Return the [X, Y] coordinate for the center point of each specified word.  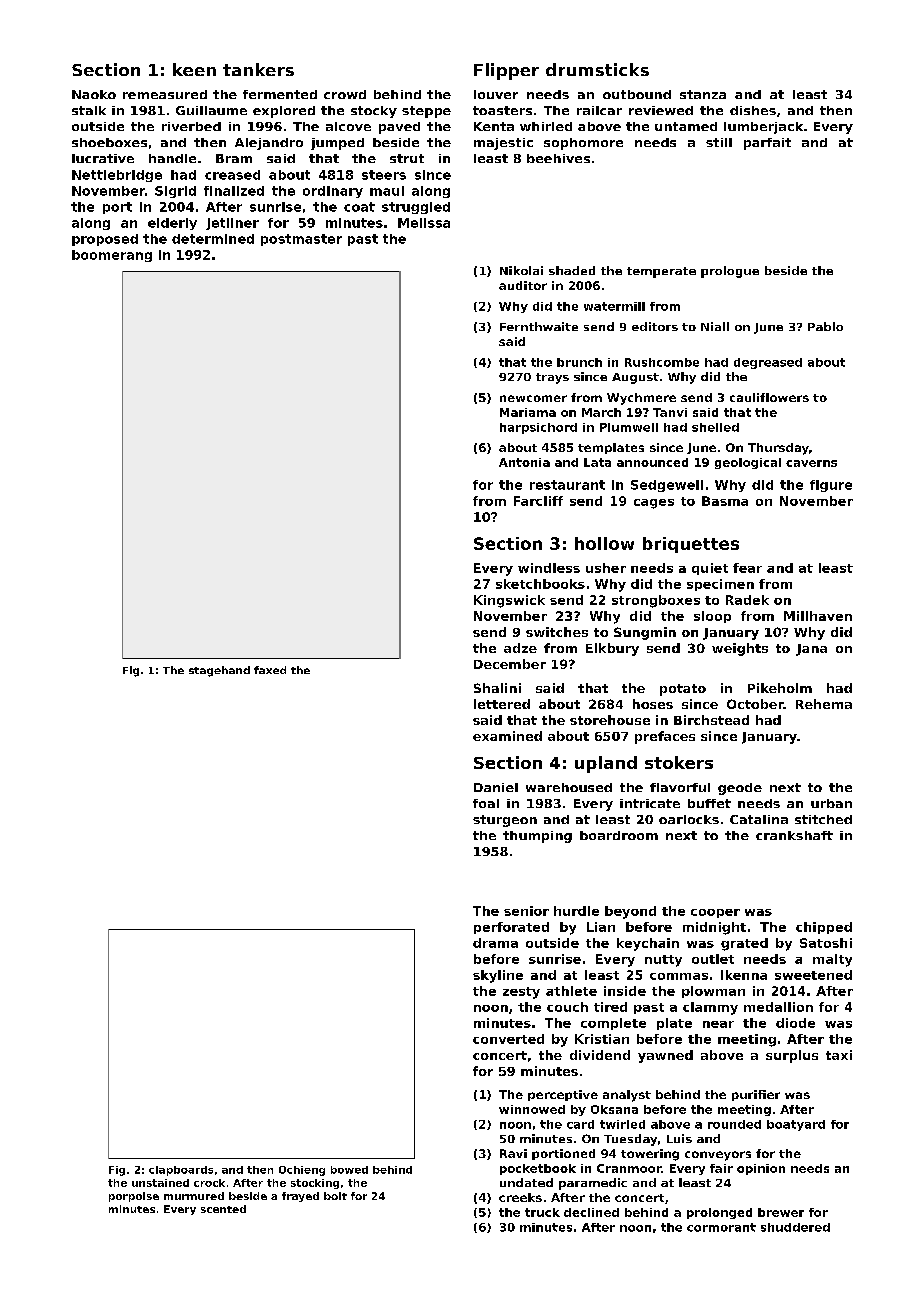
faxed [270, 670]
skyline [498, 976]
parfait [767, 144]
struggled [416, 208]
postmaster [301, 240]
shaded [572, 270]
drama [495, 943]
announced [652, 462]
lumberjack [763, 128]
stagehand [219, 671]
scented [223, 1209]
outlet [713, 959]
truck [542, 1212]
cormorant [721, 1227]
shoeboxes [109, 142]
